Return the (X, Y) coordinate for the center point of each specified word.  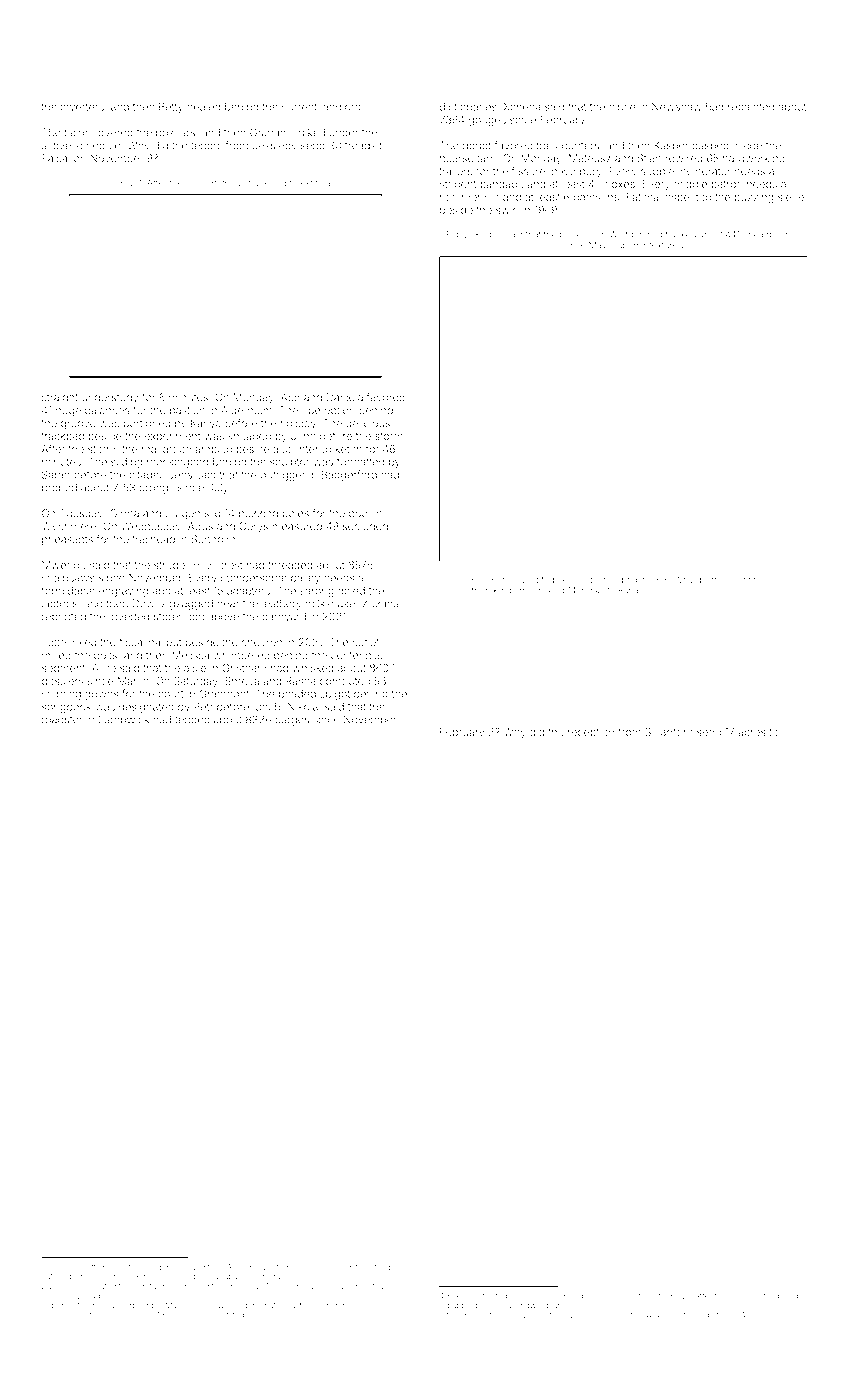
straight (60, 398)
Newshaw (677, 107)
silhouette (82, 1267)
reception (591, 733)
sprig (627, 581)
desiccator (674, 1315)
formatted (360, 461)
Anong (239, 1268)
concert (200, 183)
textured (666, 245)
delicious (368, 423)
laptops (60, 604)
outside (319, 1267)
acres (752, 733)
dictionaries (468, 107)
